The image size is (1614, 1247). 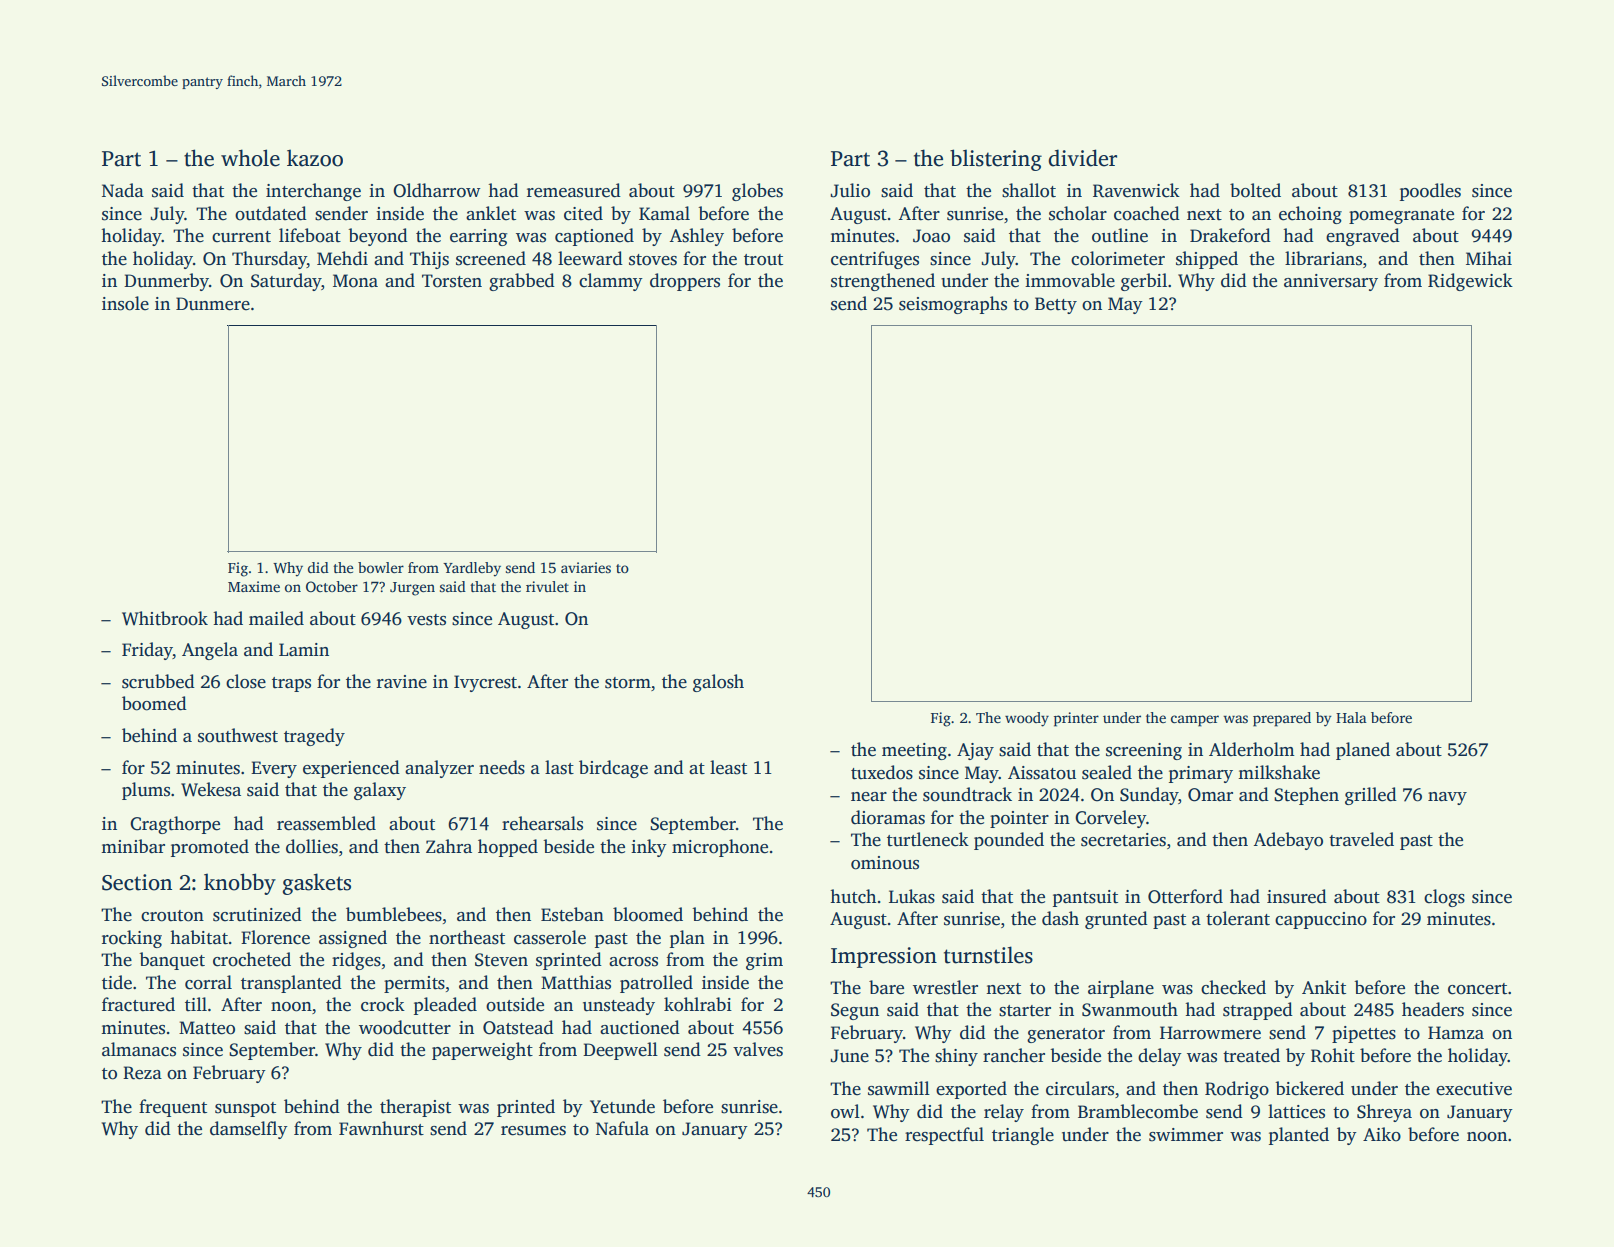 What do you see at coordinates (533, 1131) in the screenshot?
I see `resumes` at bounding box center [533, 1131].
